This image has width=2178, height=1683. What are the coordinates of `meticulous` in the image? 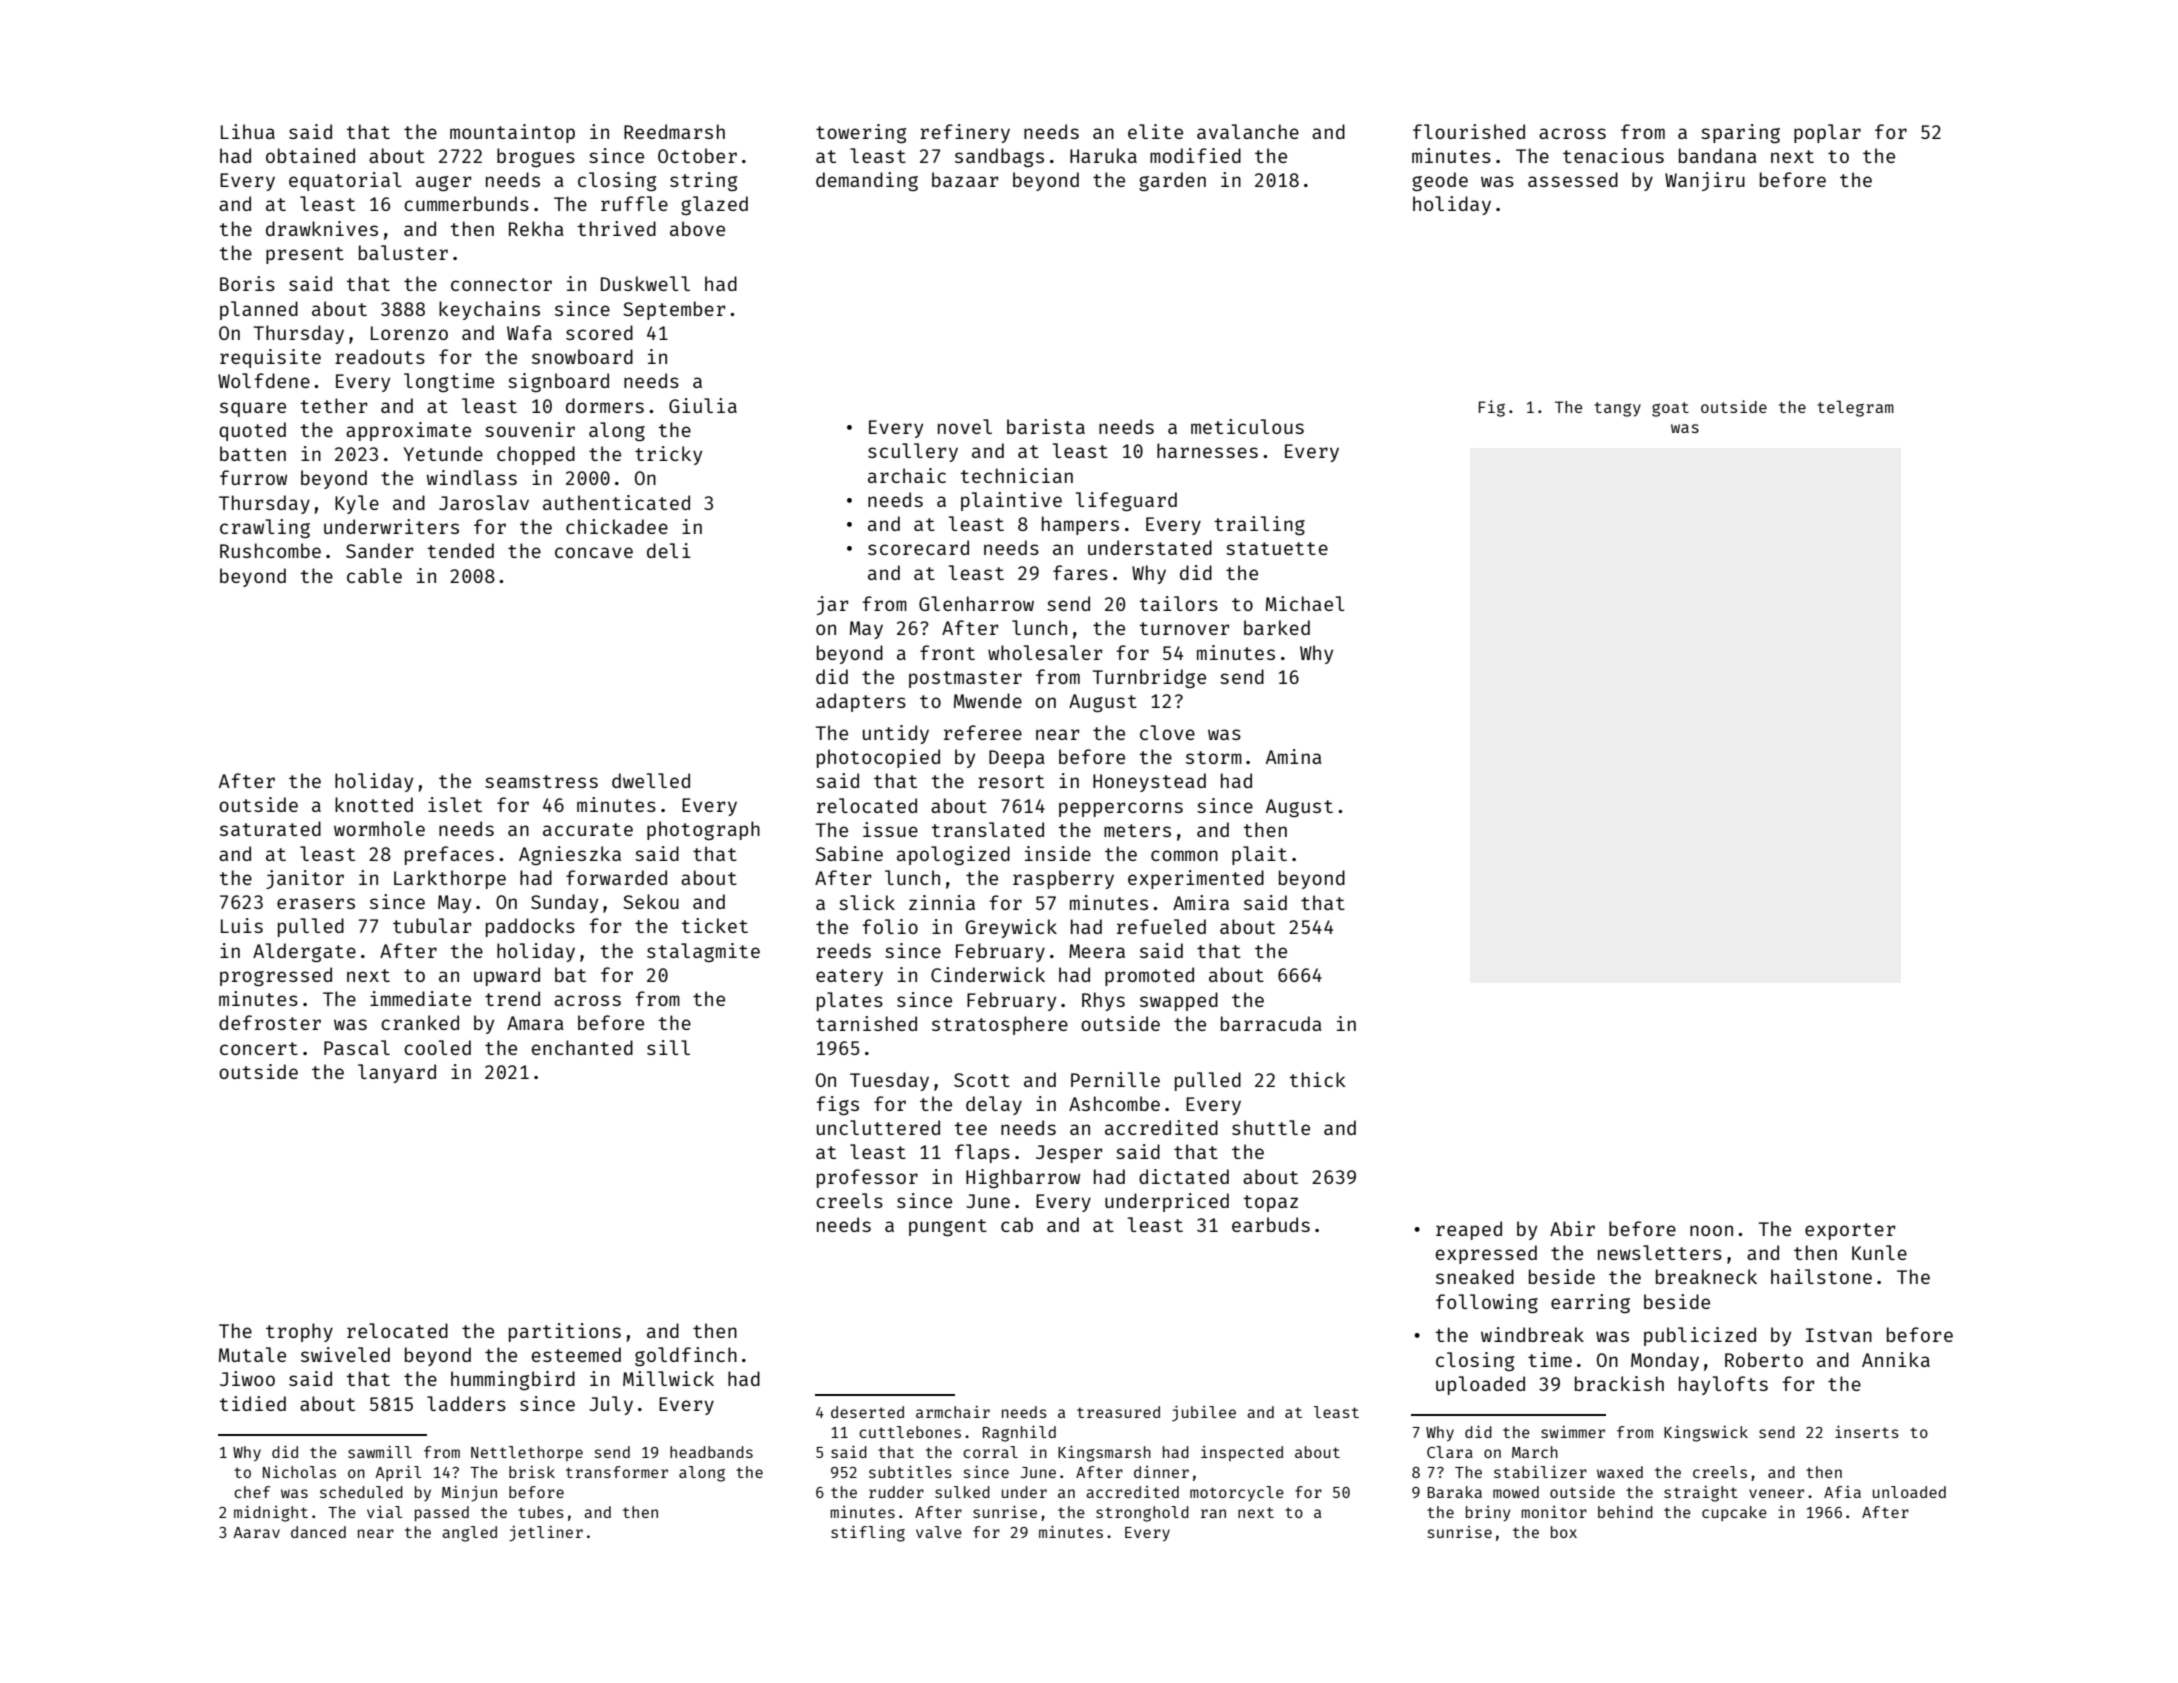 It's located at (1247, 426).
